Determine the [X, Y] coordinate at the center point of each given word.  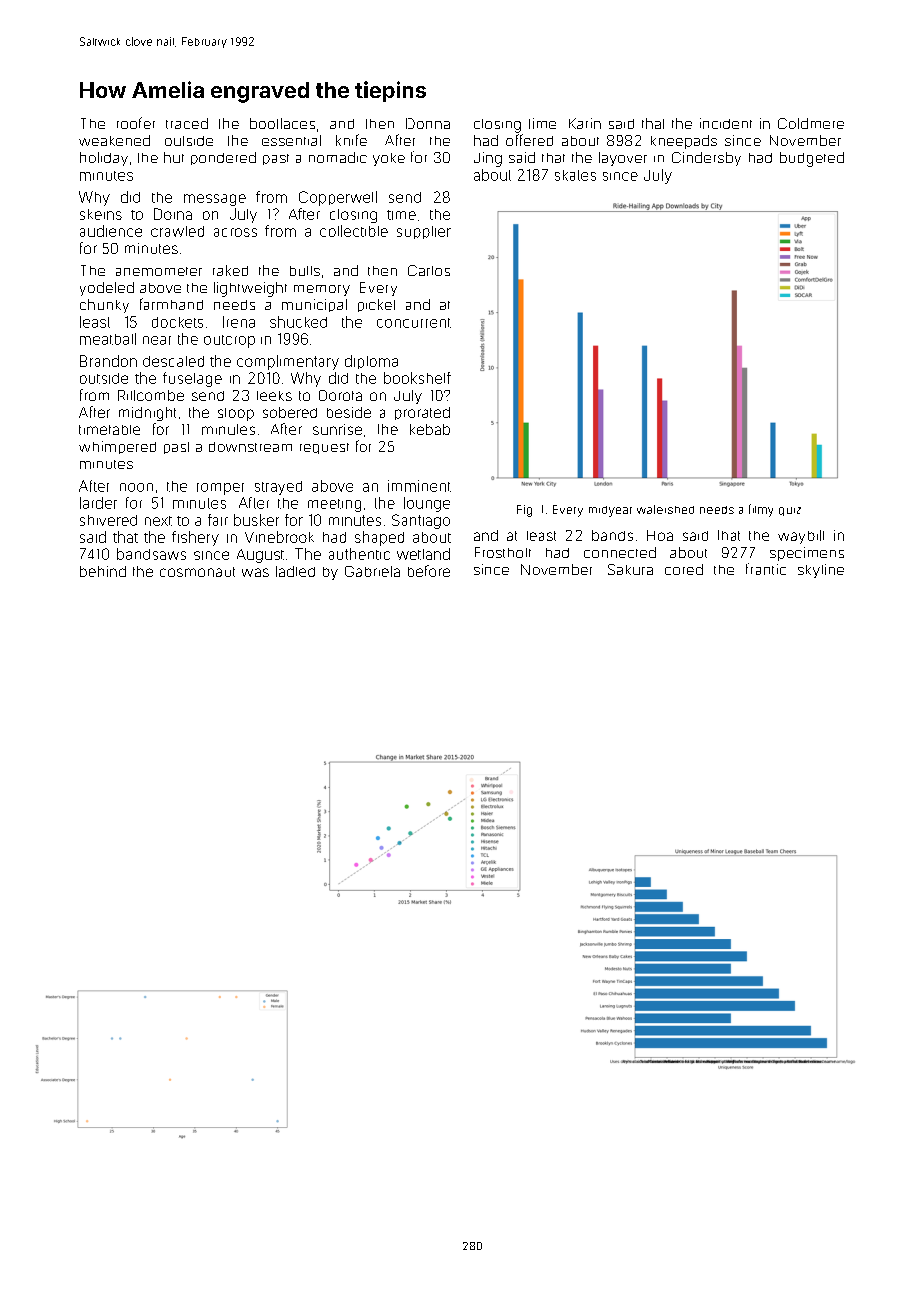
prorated [422, 413]
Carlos [429, 270]
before [429, 571]
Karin [585, 123]
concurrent [414, 323]
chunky [104, 306]
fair [218, 520]
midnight [147, 414]
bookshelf [417, 378]
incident [726, 123]
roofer [136, 123]
